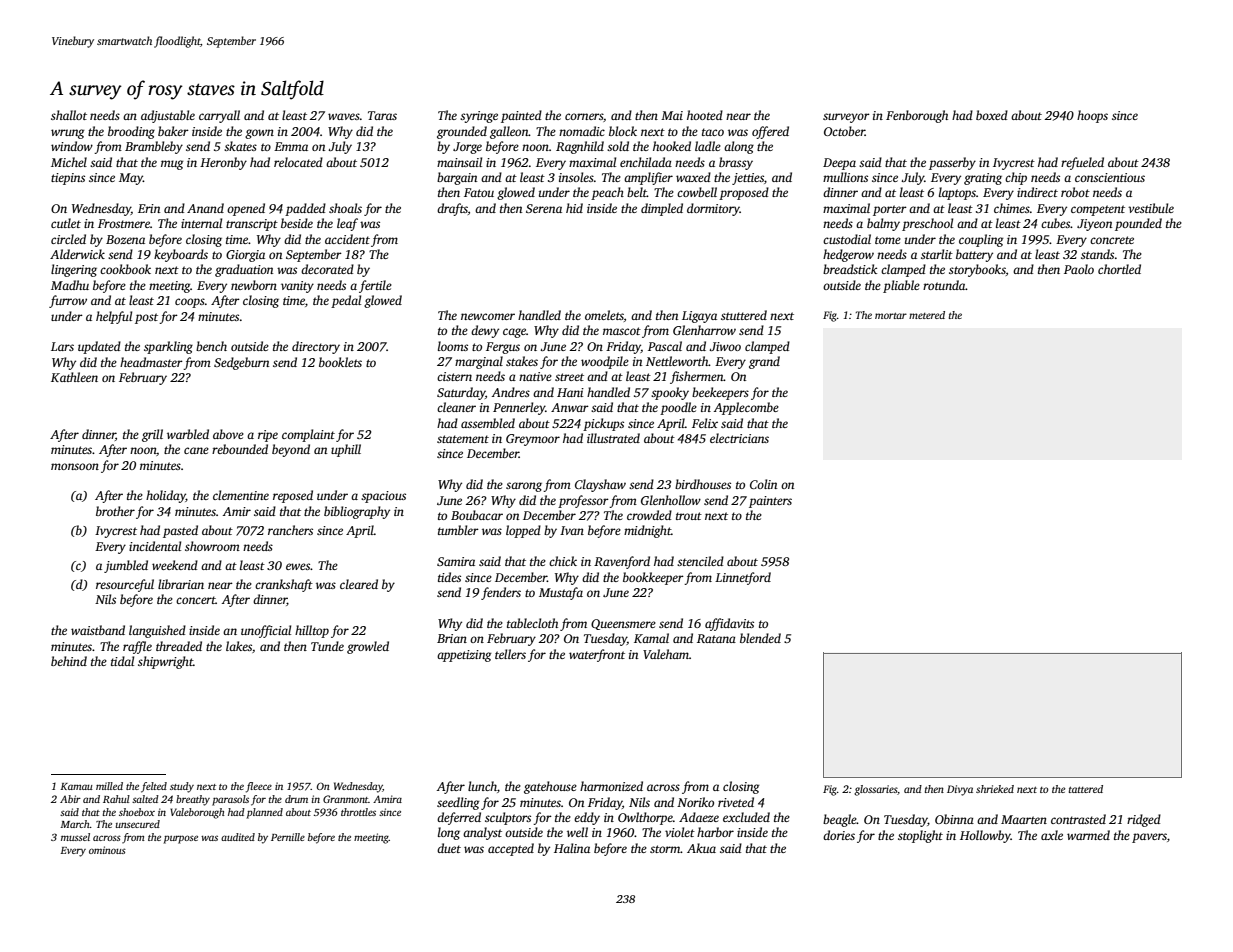  Describe the element at coordinates (974, 255) in the document. I see `battery` at that location.
